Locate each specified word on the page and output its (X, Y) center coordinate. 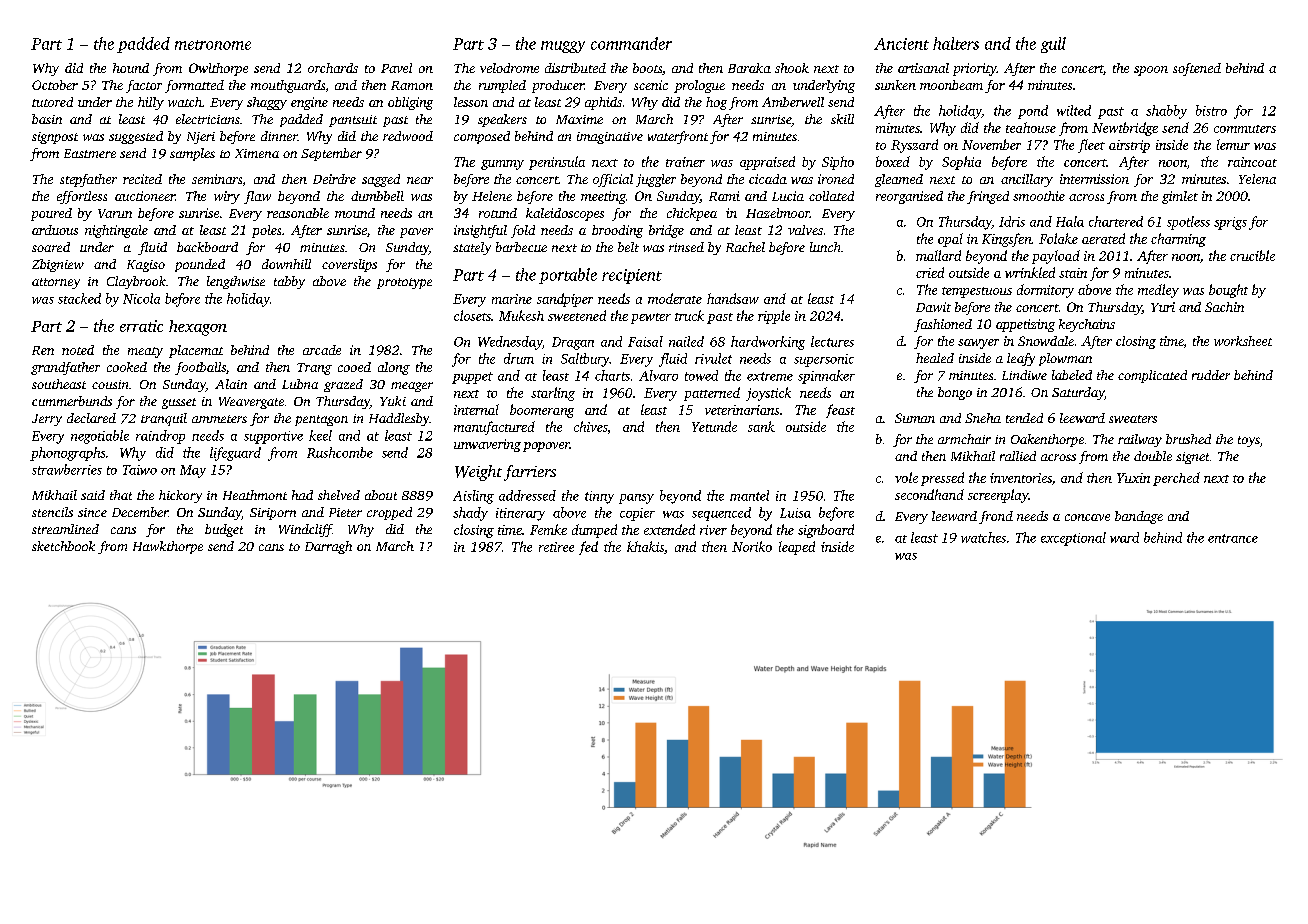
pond (1033, 112)
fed (588, 548)
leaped (797, 548)
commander (631, 43)
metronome (213, 45)
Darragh (328, 547)
